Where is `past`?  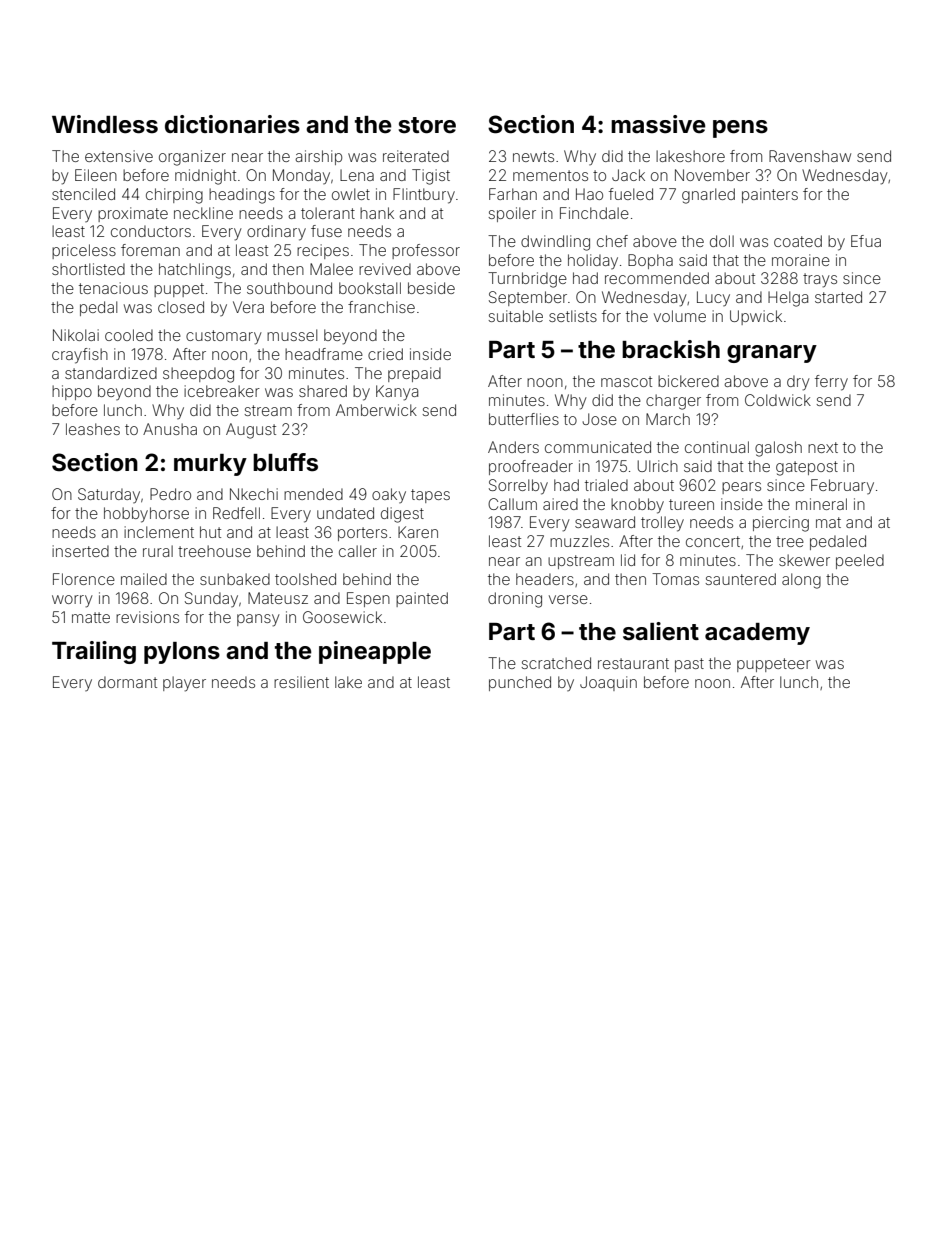
past is located at coordinates (689, 665).
